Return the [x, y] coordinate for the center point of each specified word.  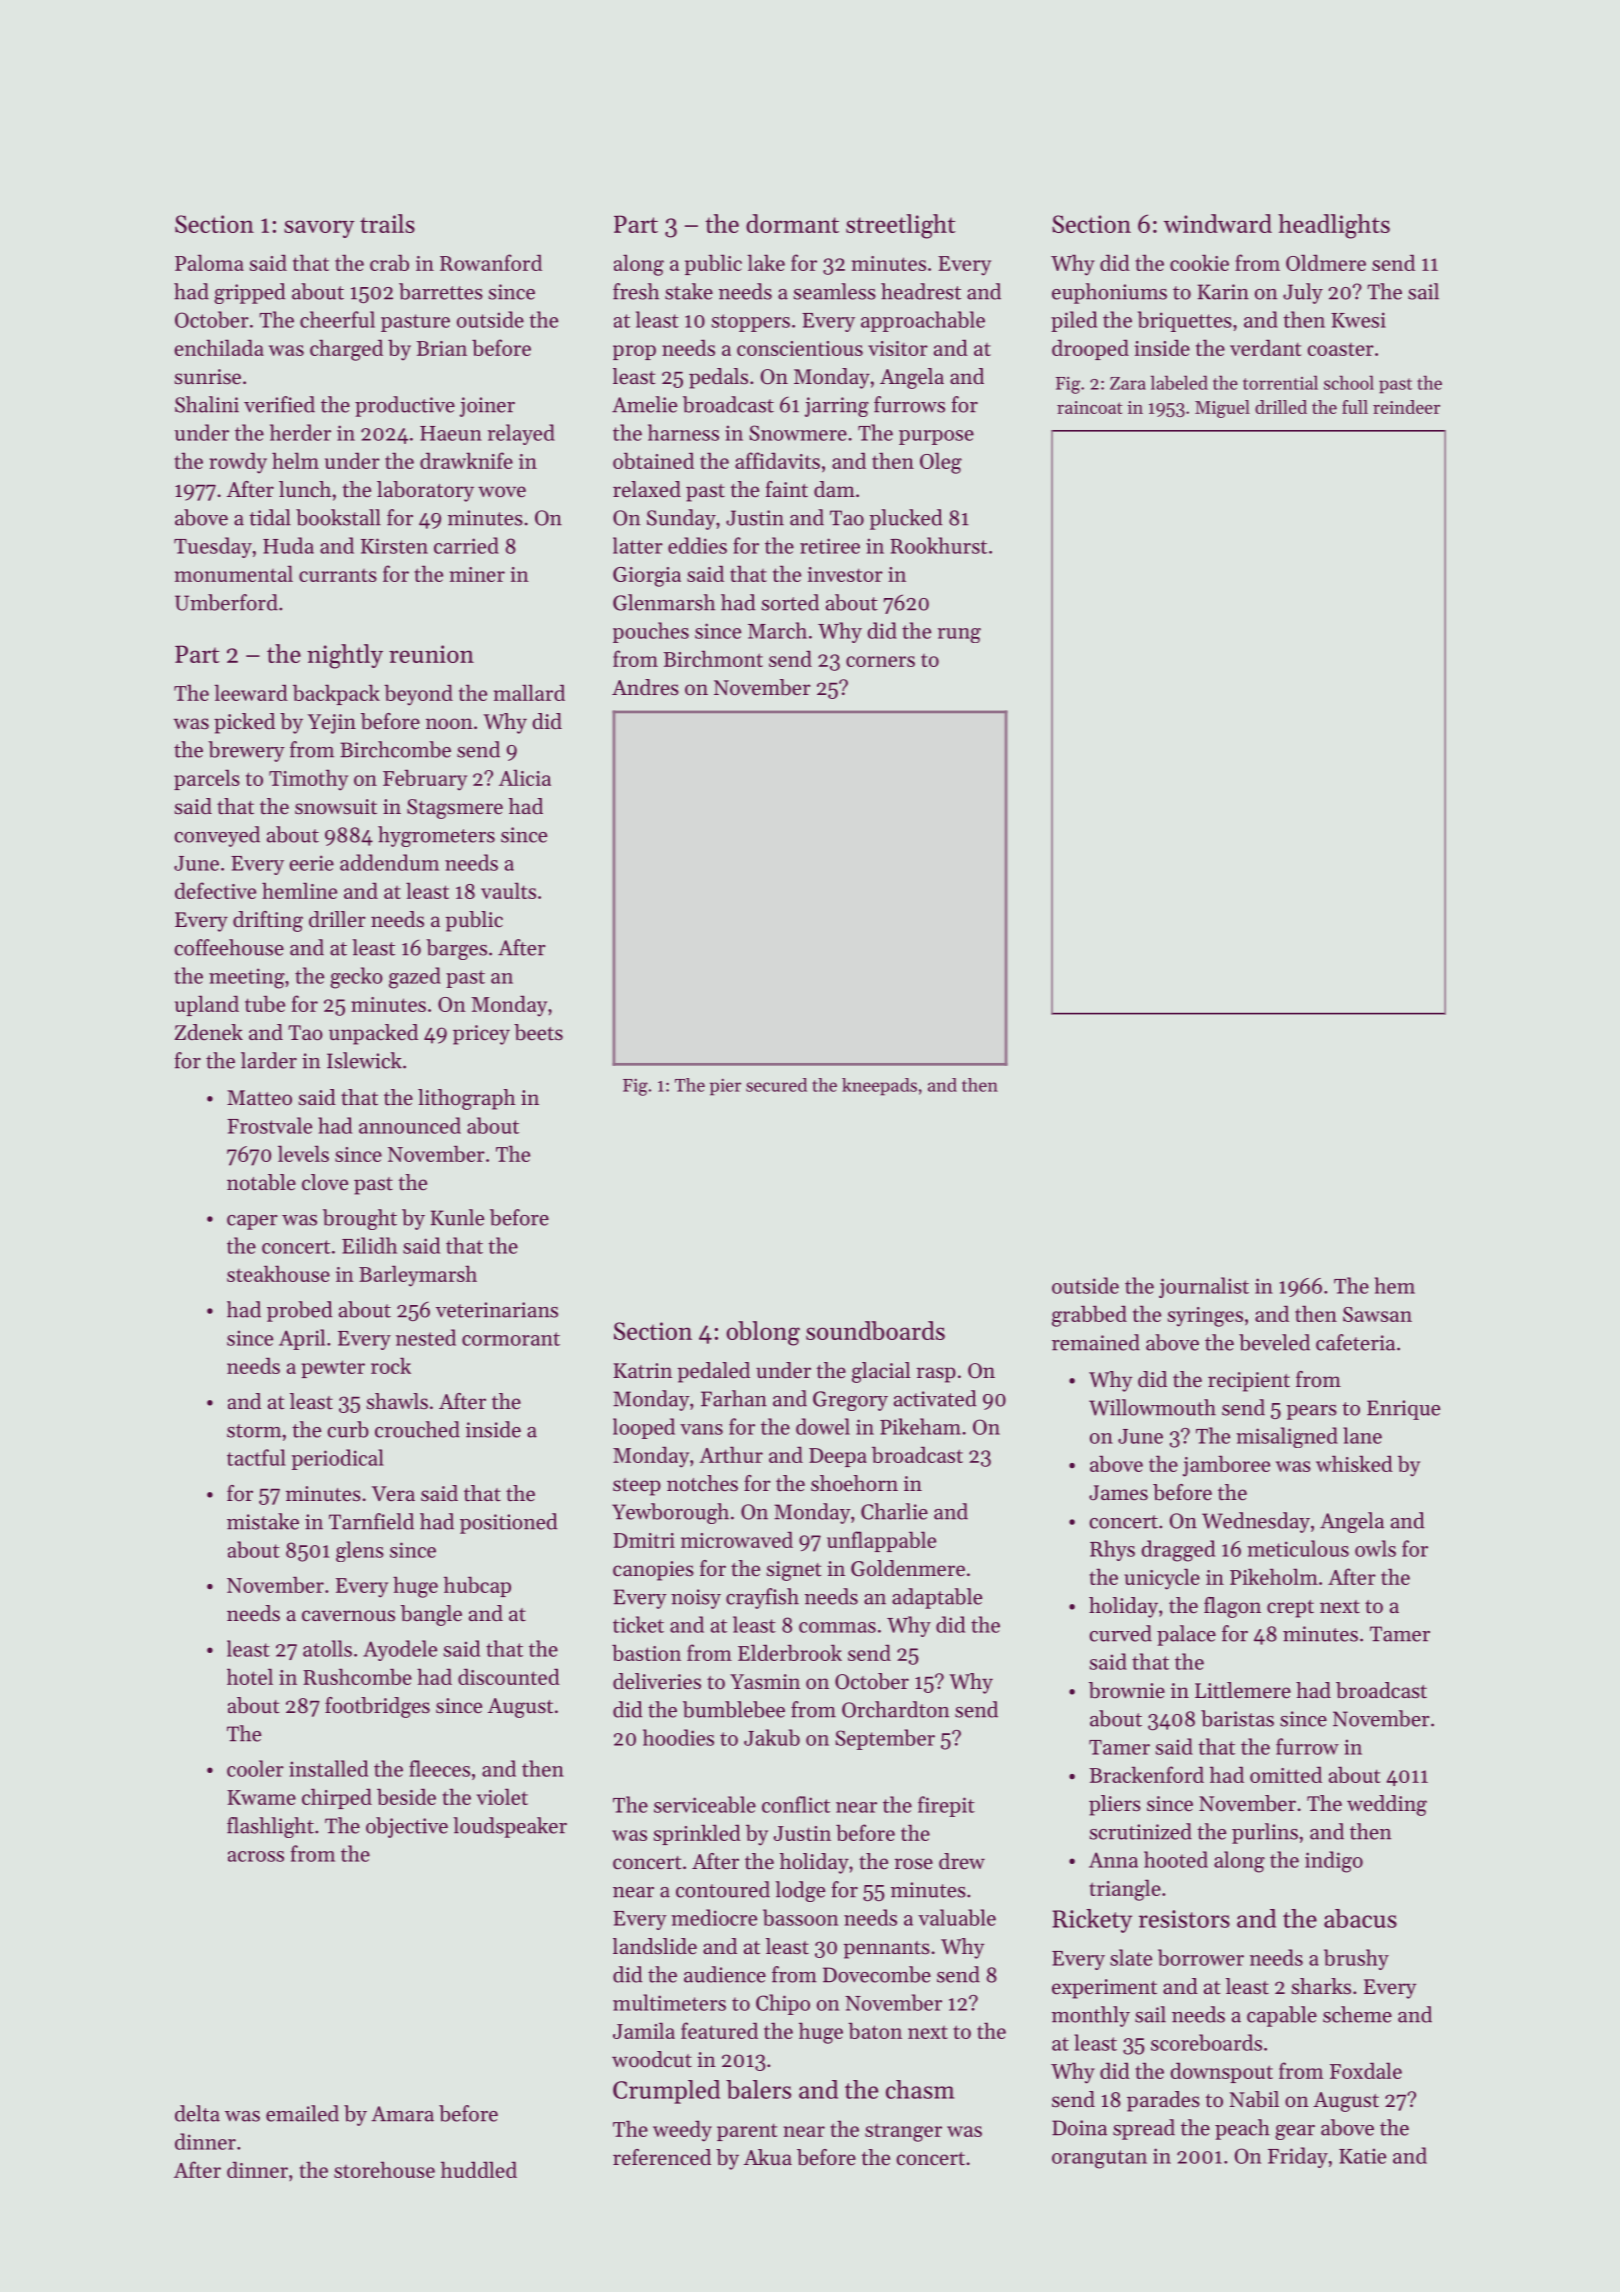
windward [1218, 223]
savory [319, 229]
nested [426, 1337]
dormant [792, 223]
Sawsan [1377, 1314]
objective [407, 1827]
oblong [763, 1333]
